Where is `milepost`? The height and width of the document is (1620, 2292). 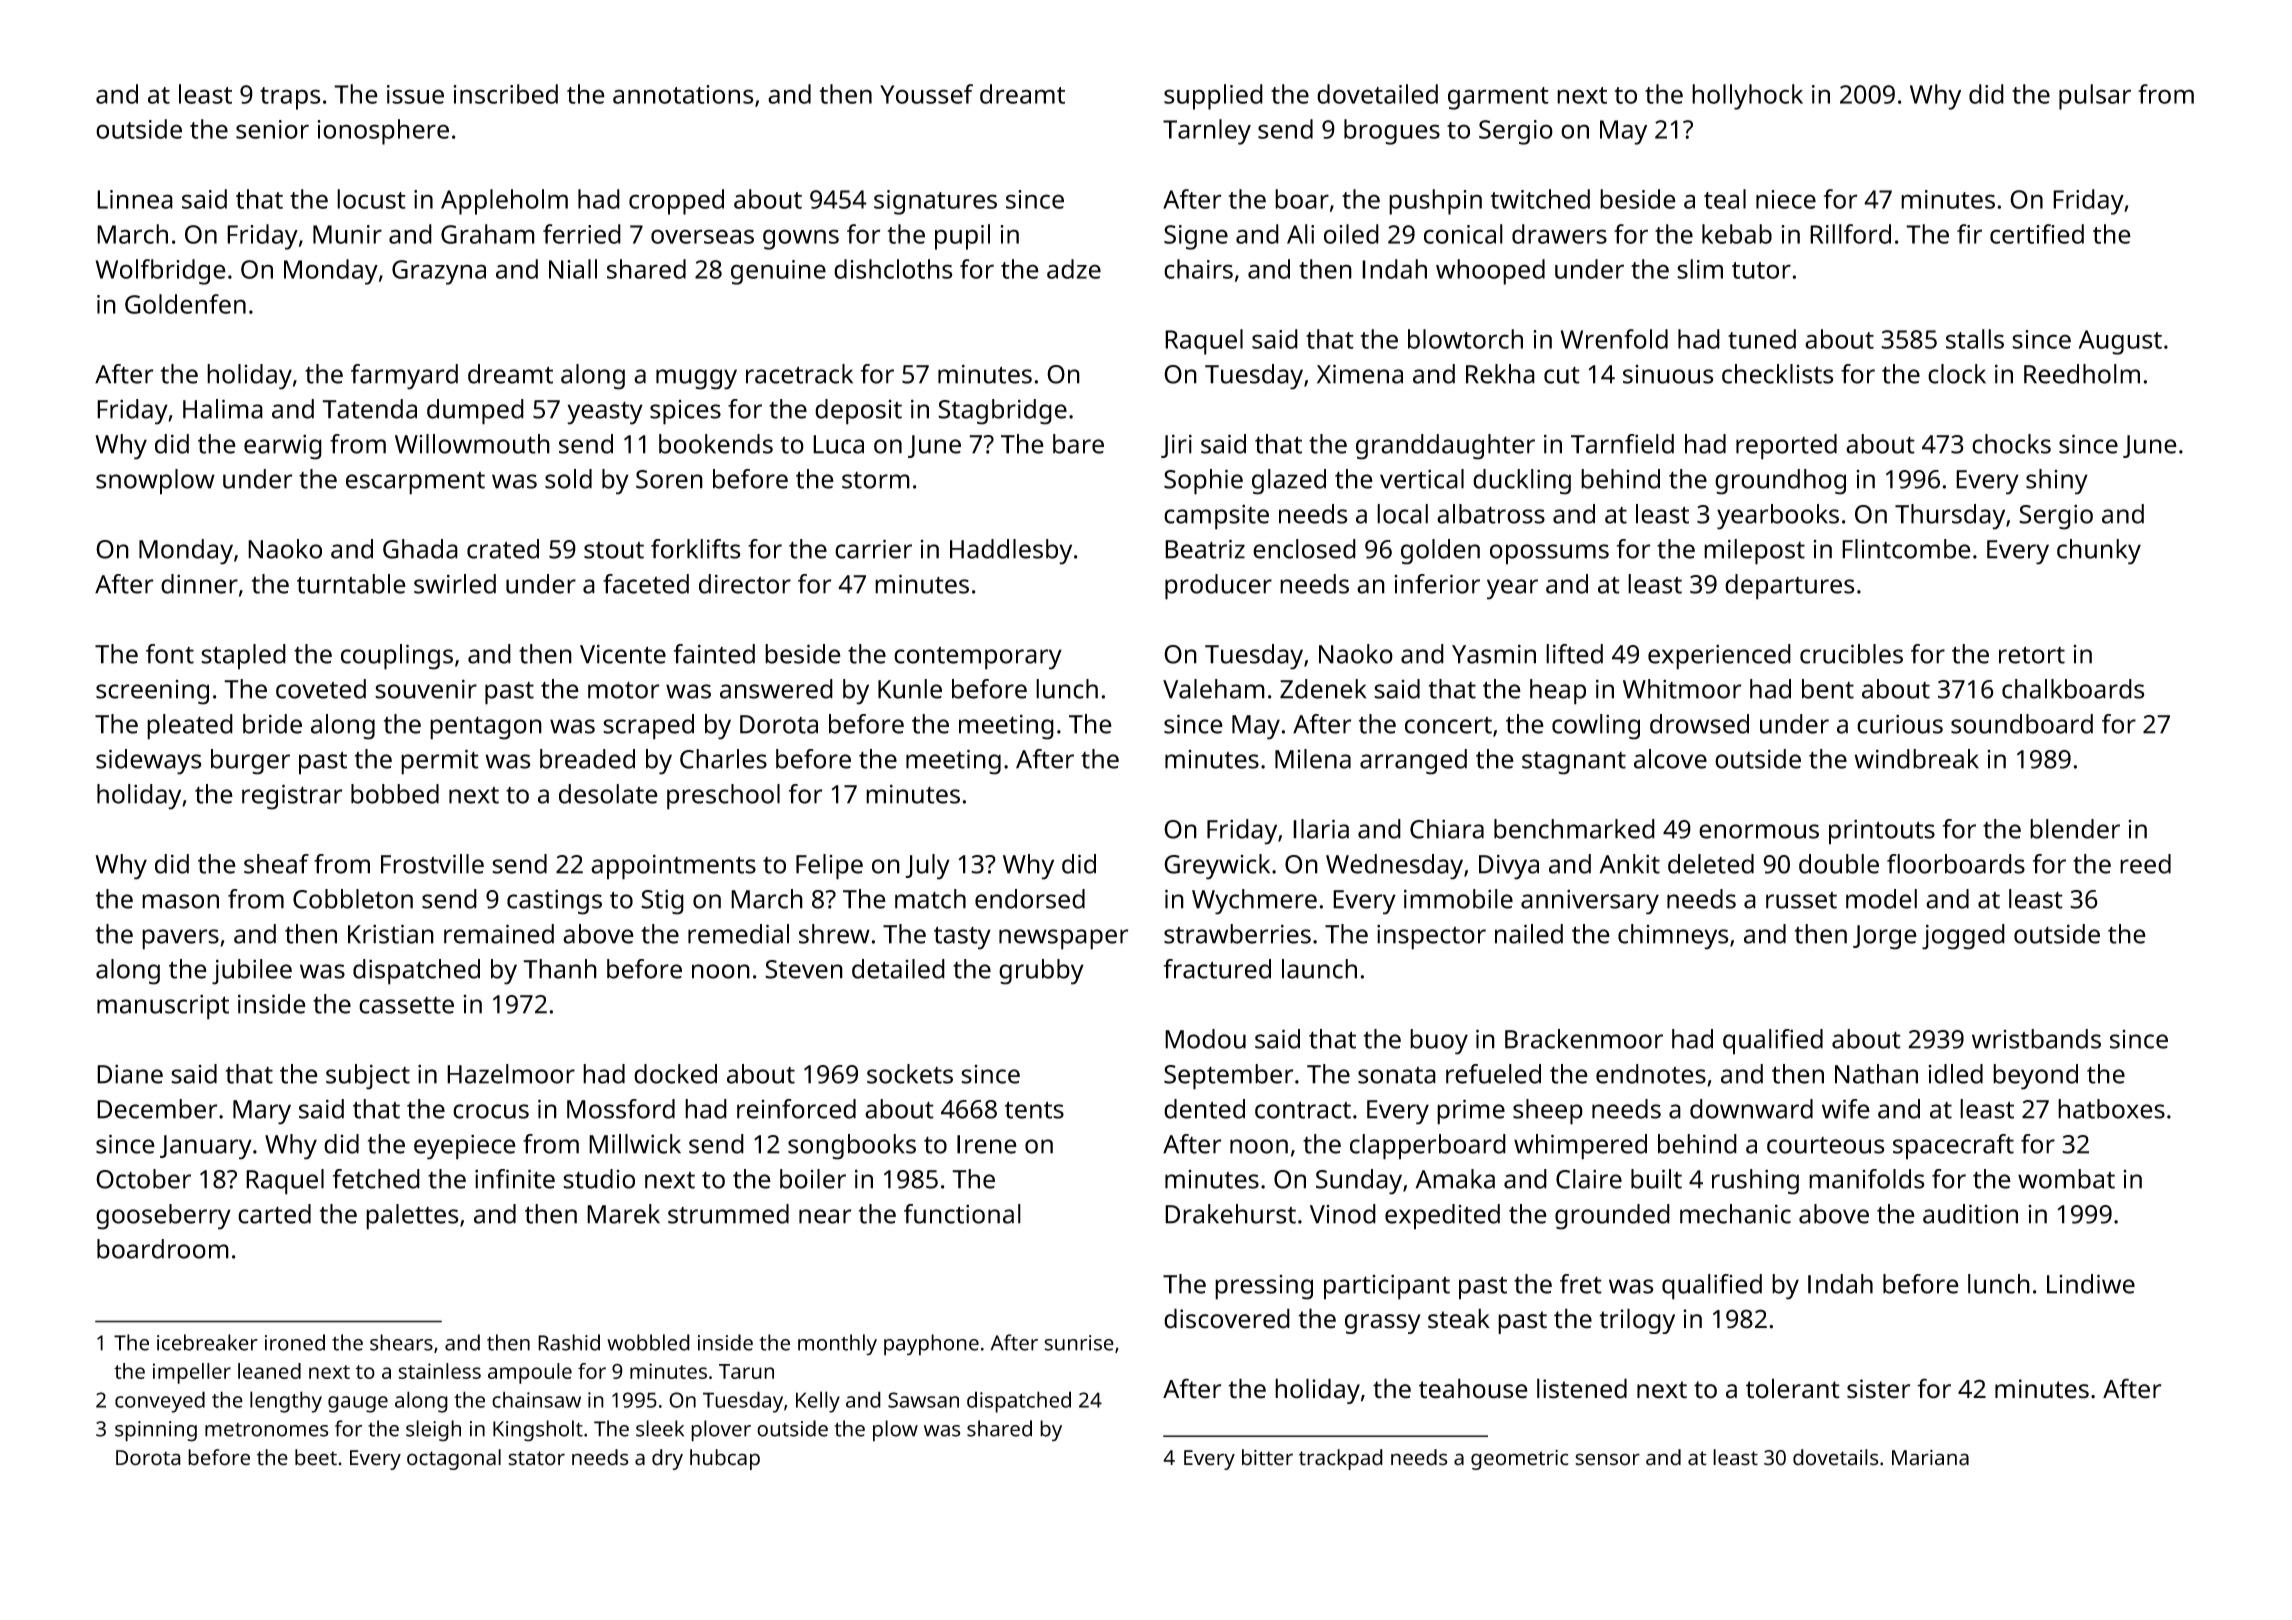 milepost is located at coordinates (1754, 552).
